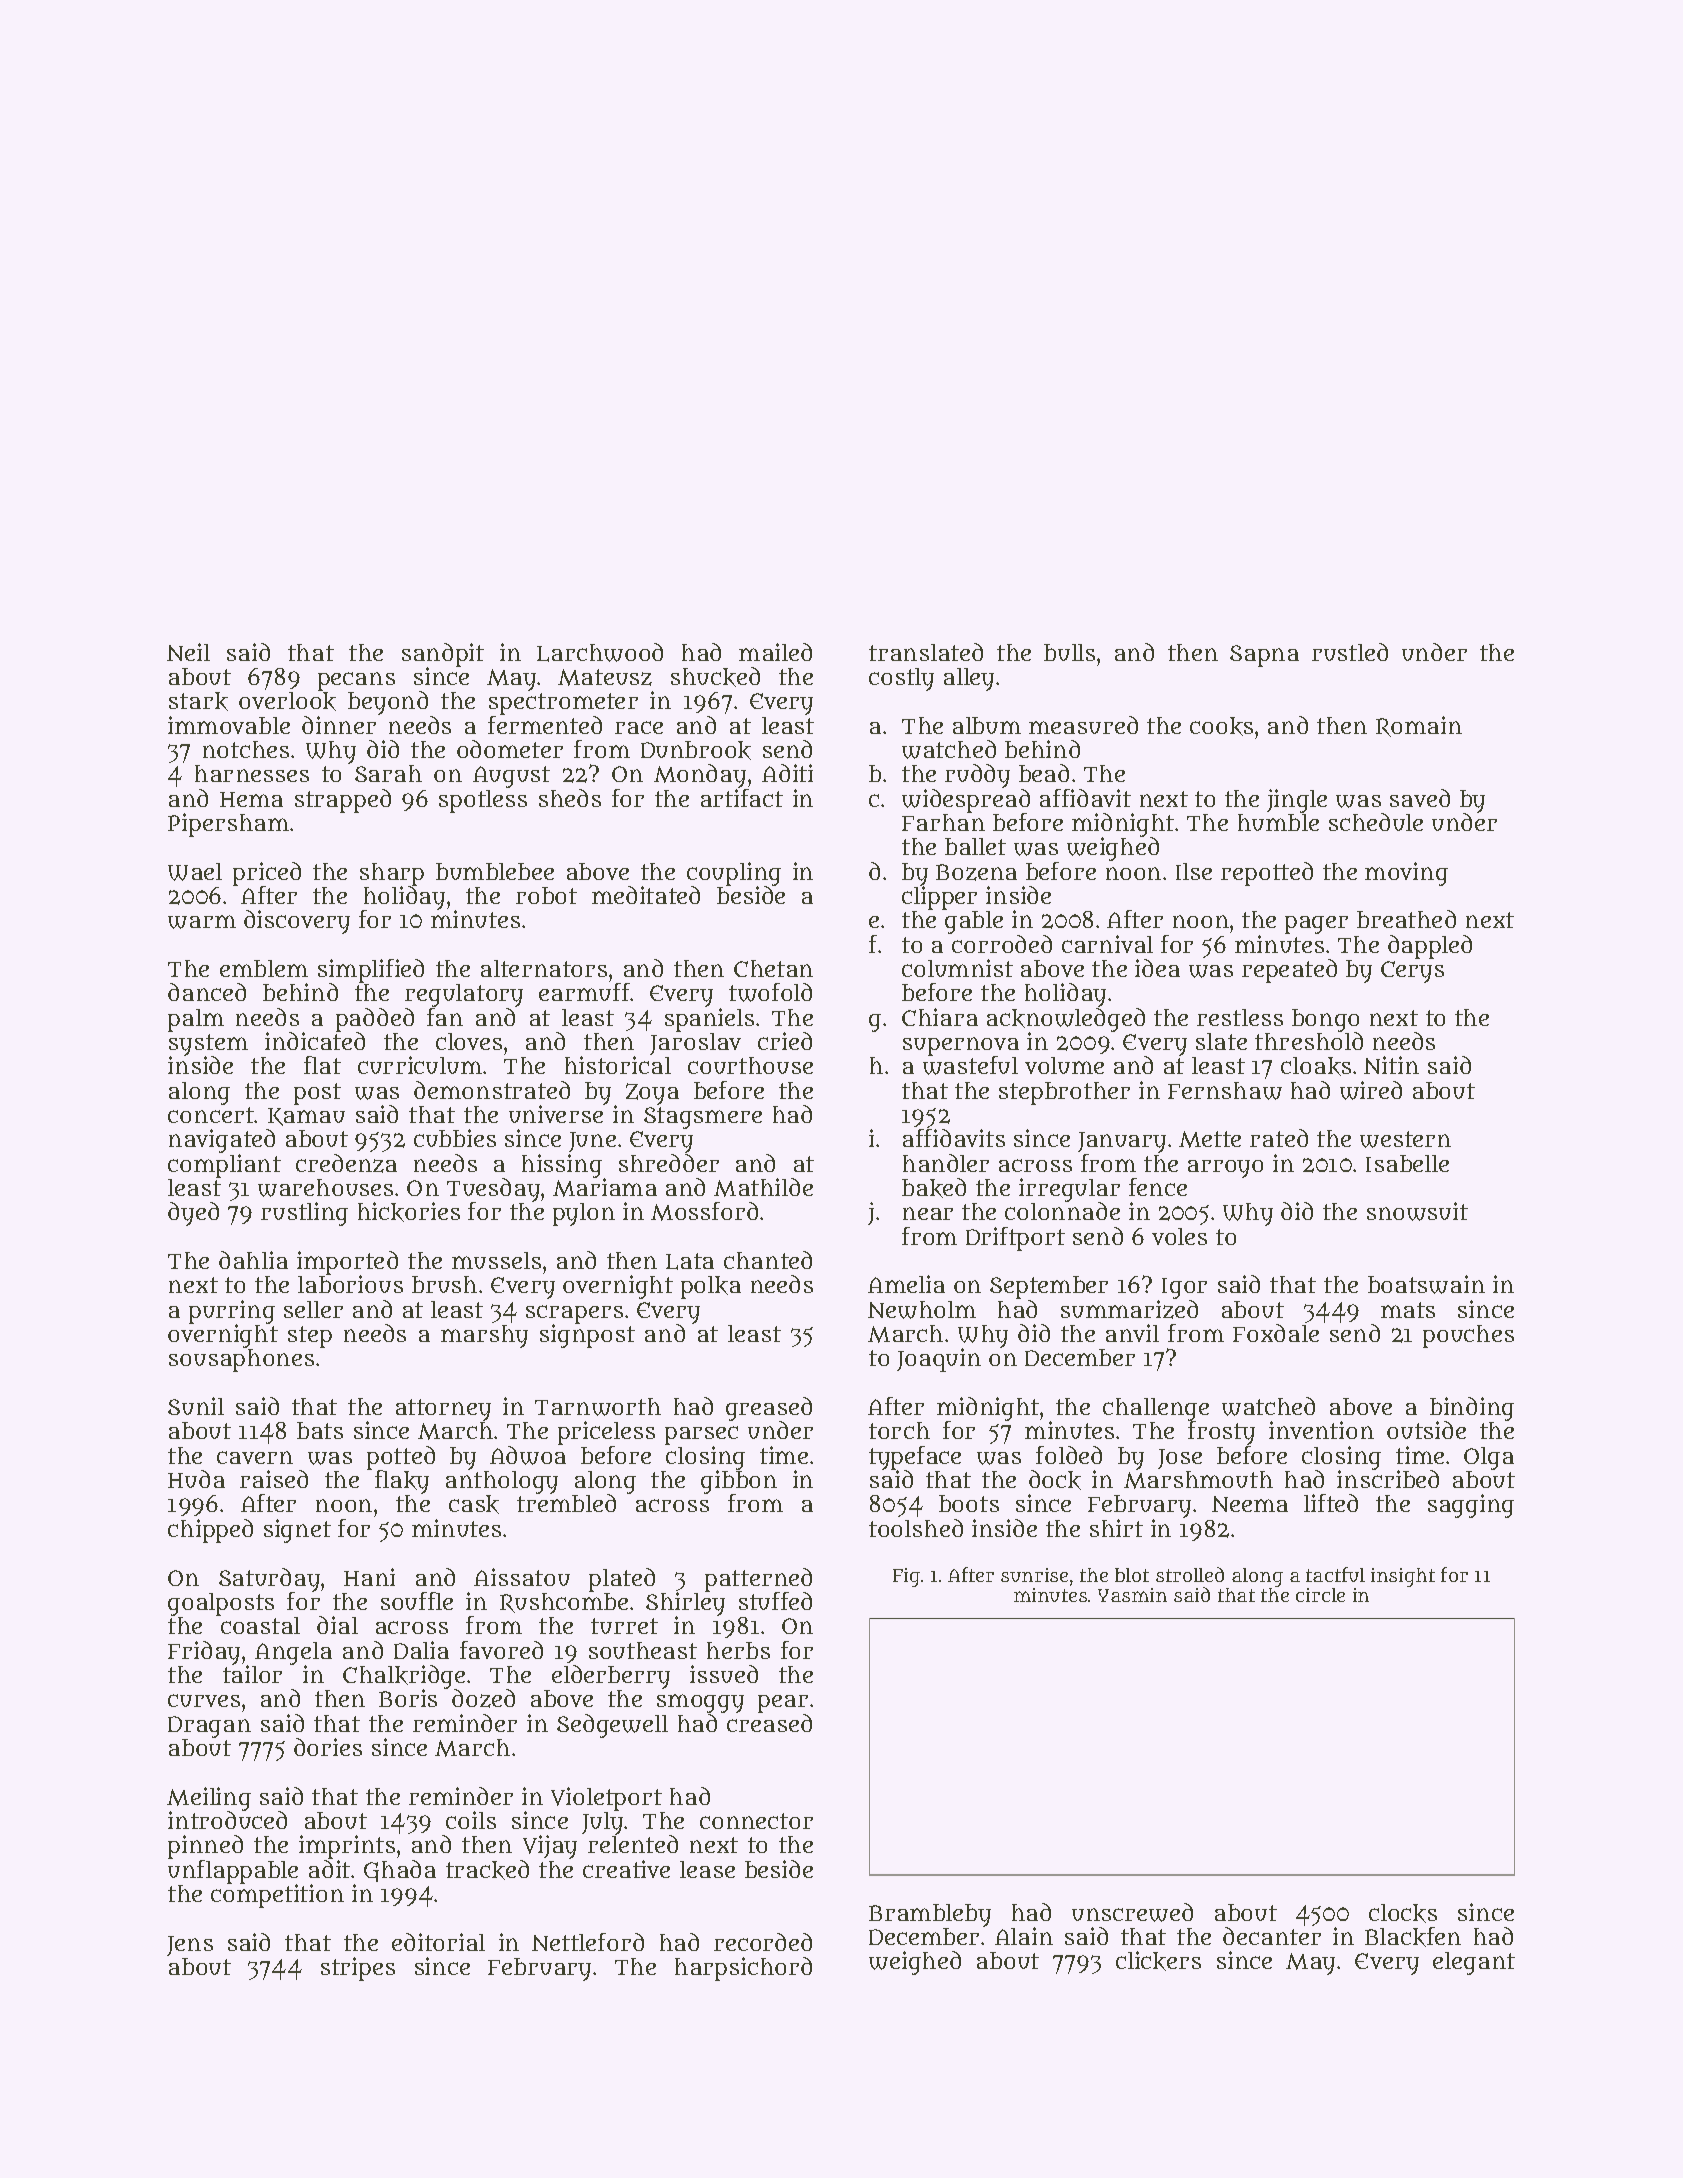  Describe the element at coordinates (775, 652) in the screenshot. I see `mailed` at that location.
